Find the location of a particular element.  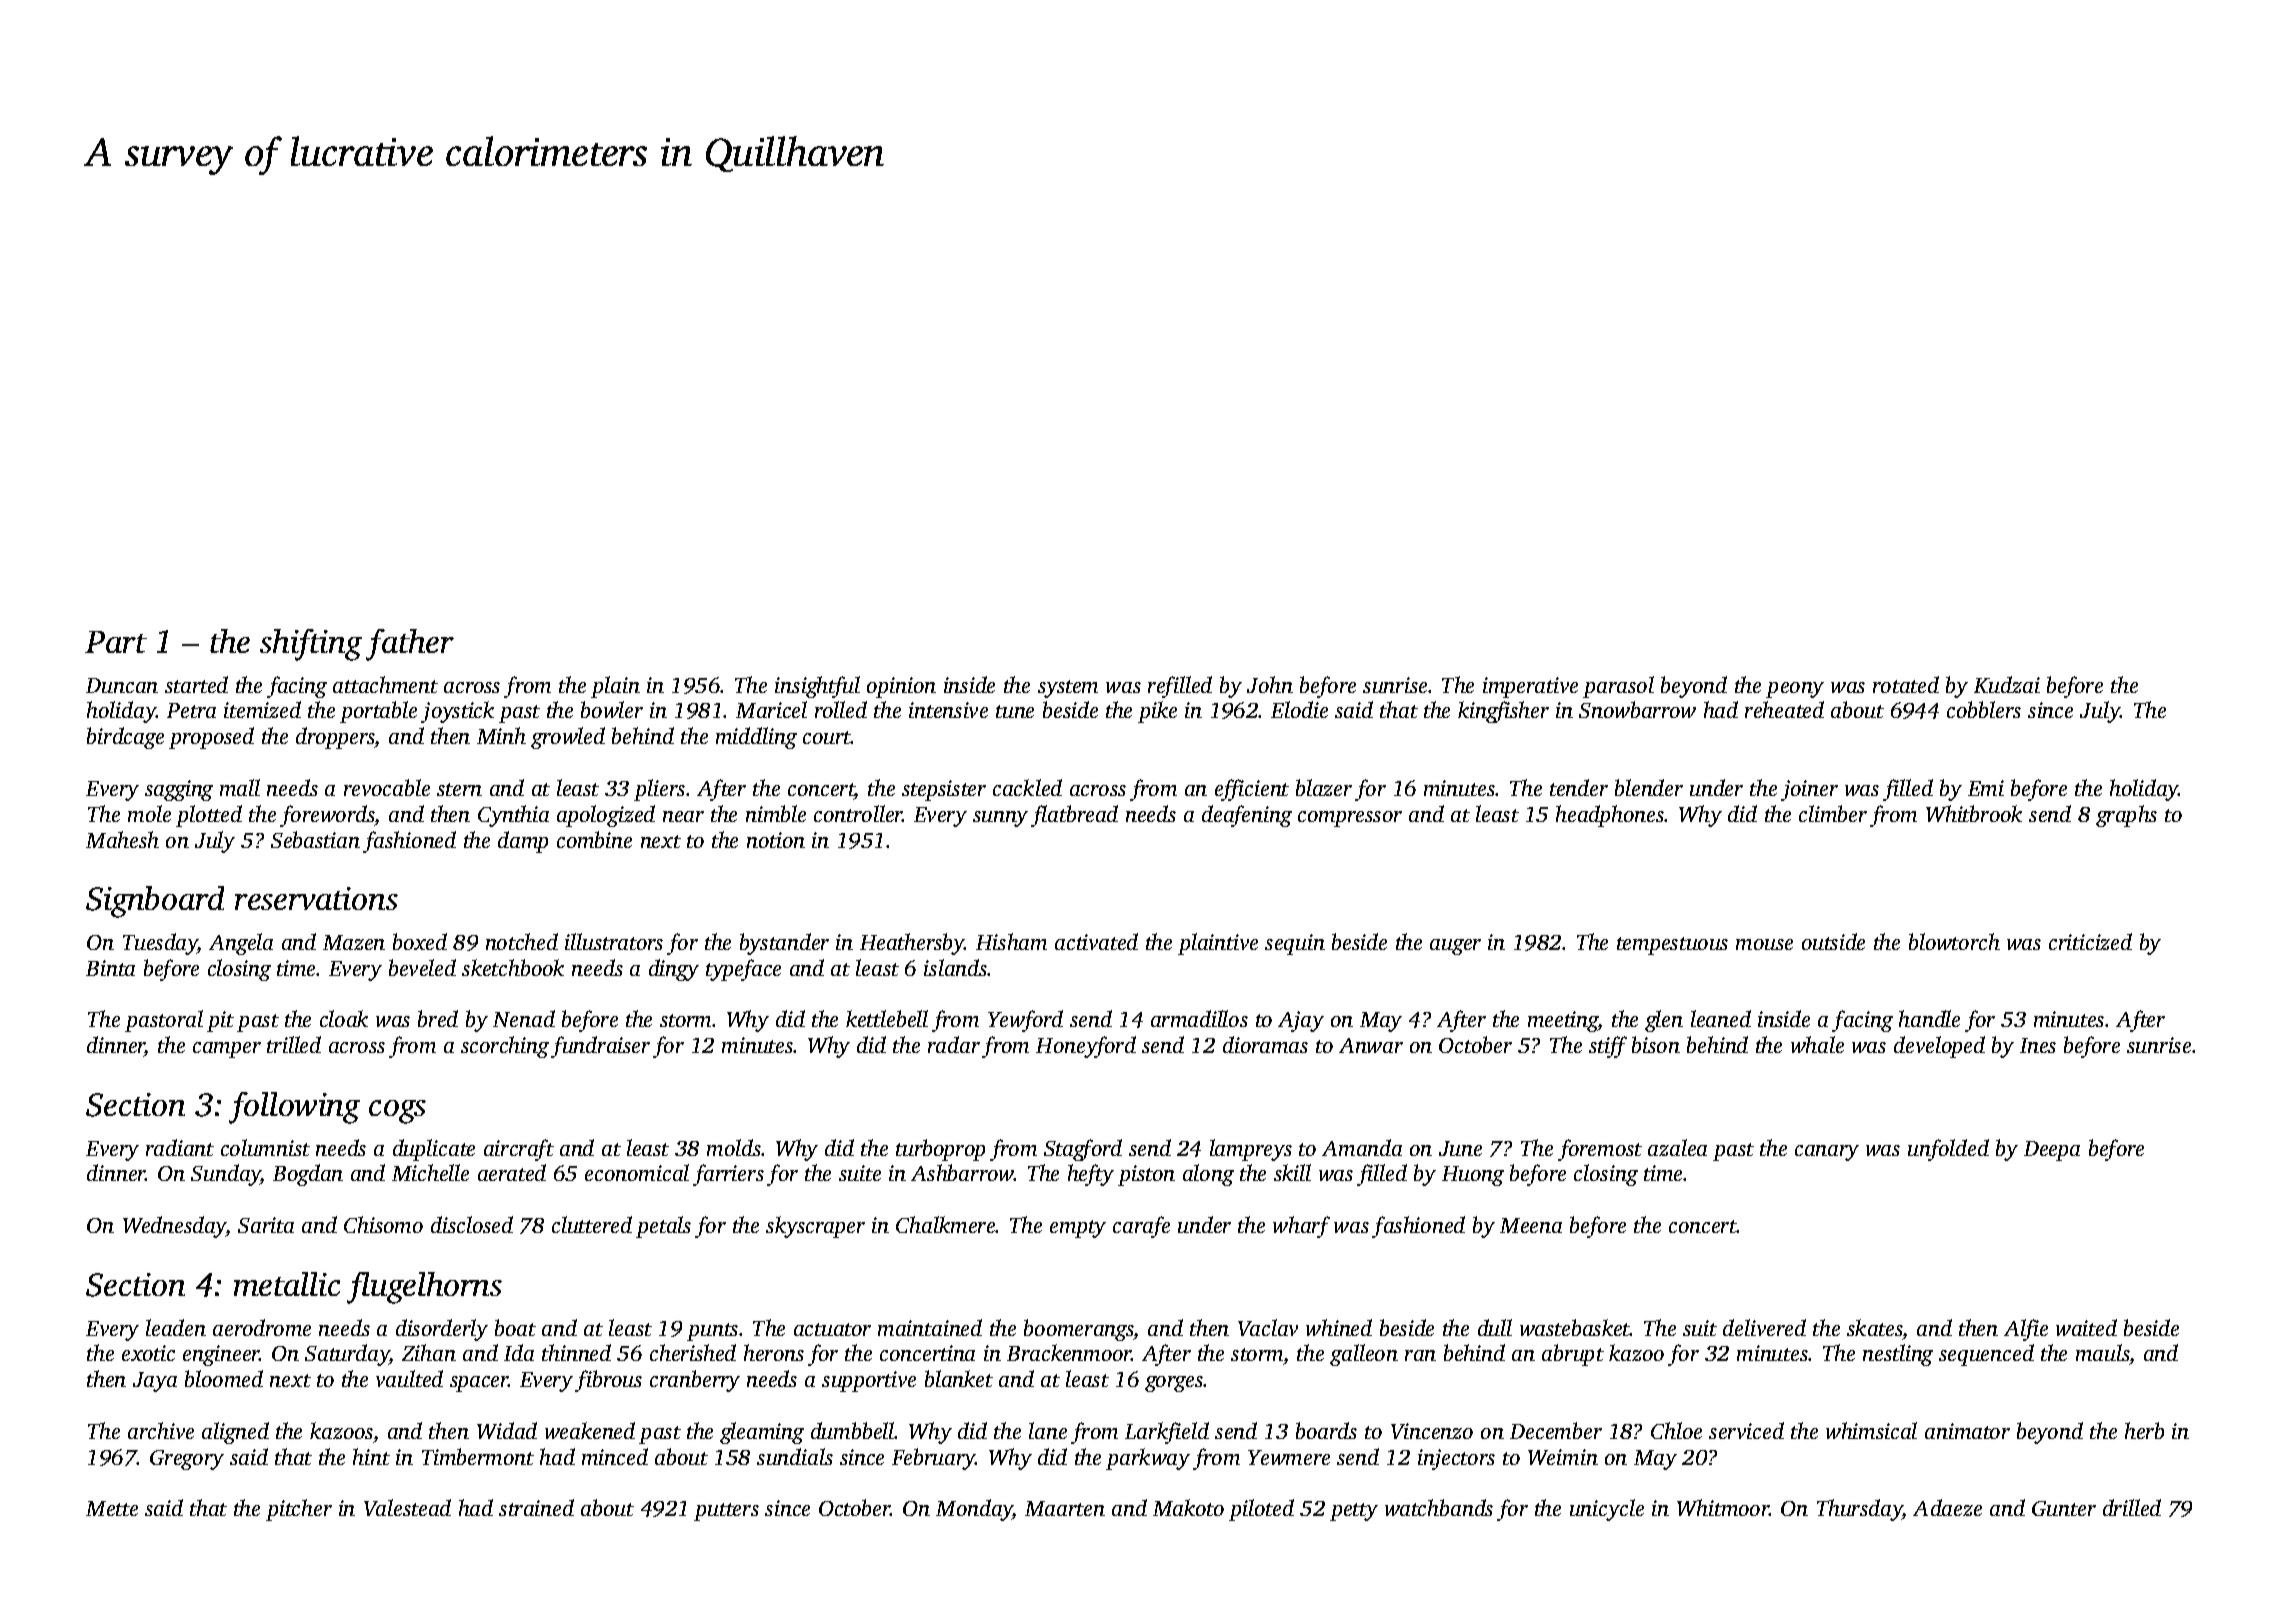

flugelhorns is located at coordinates (424, 1288).
